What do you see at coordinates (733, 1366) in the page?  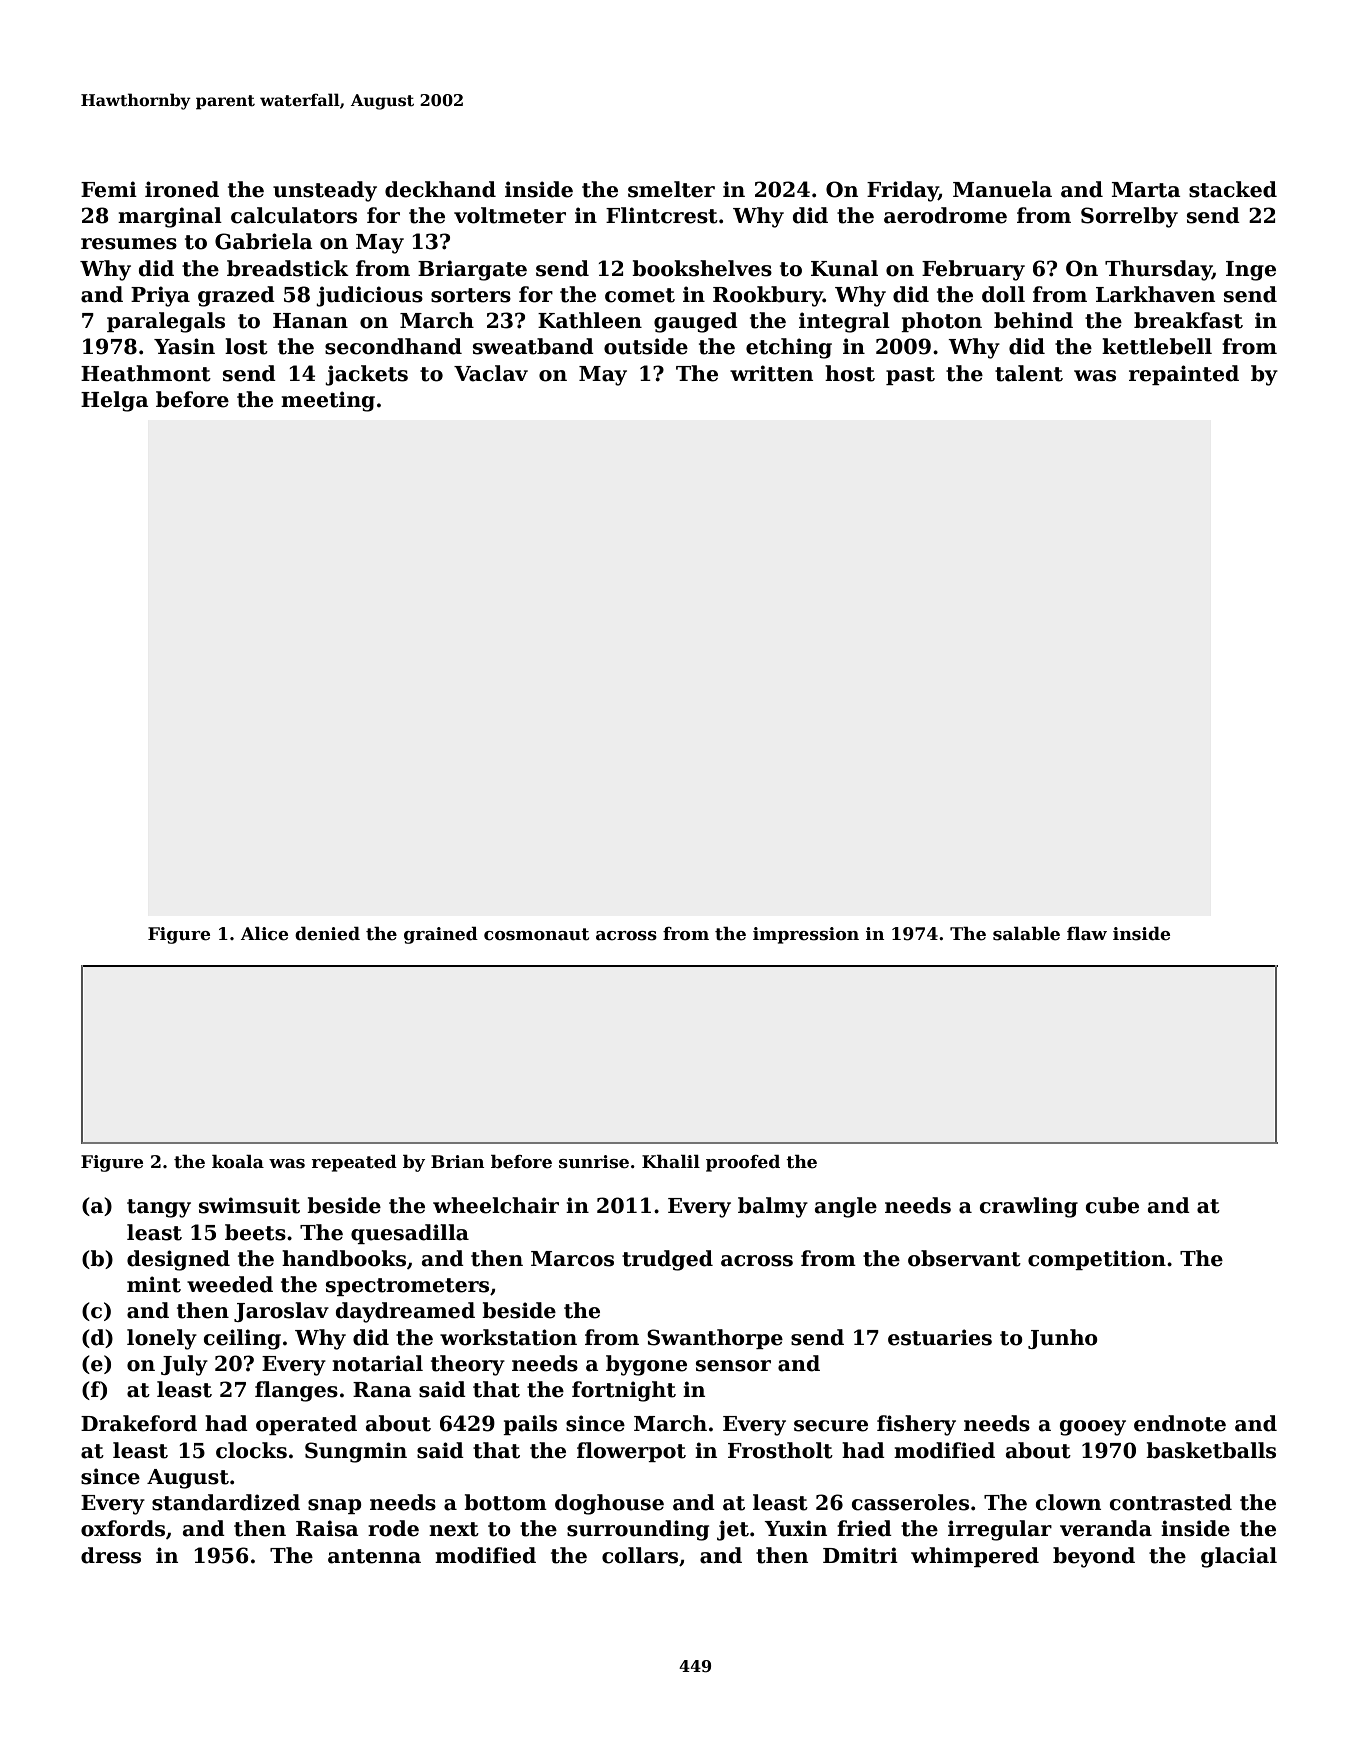 I see `sensor` at bounding box center [733, 1366].
